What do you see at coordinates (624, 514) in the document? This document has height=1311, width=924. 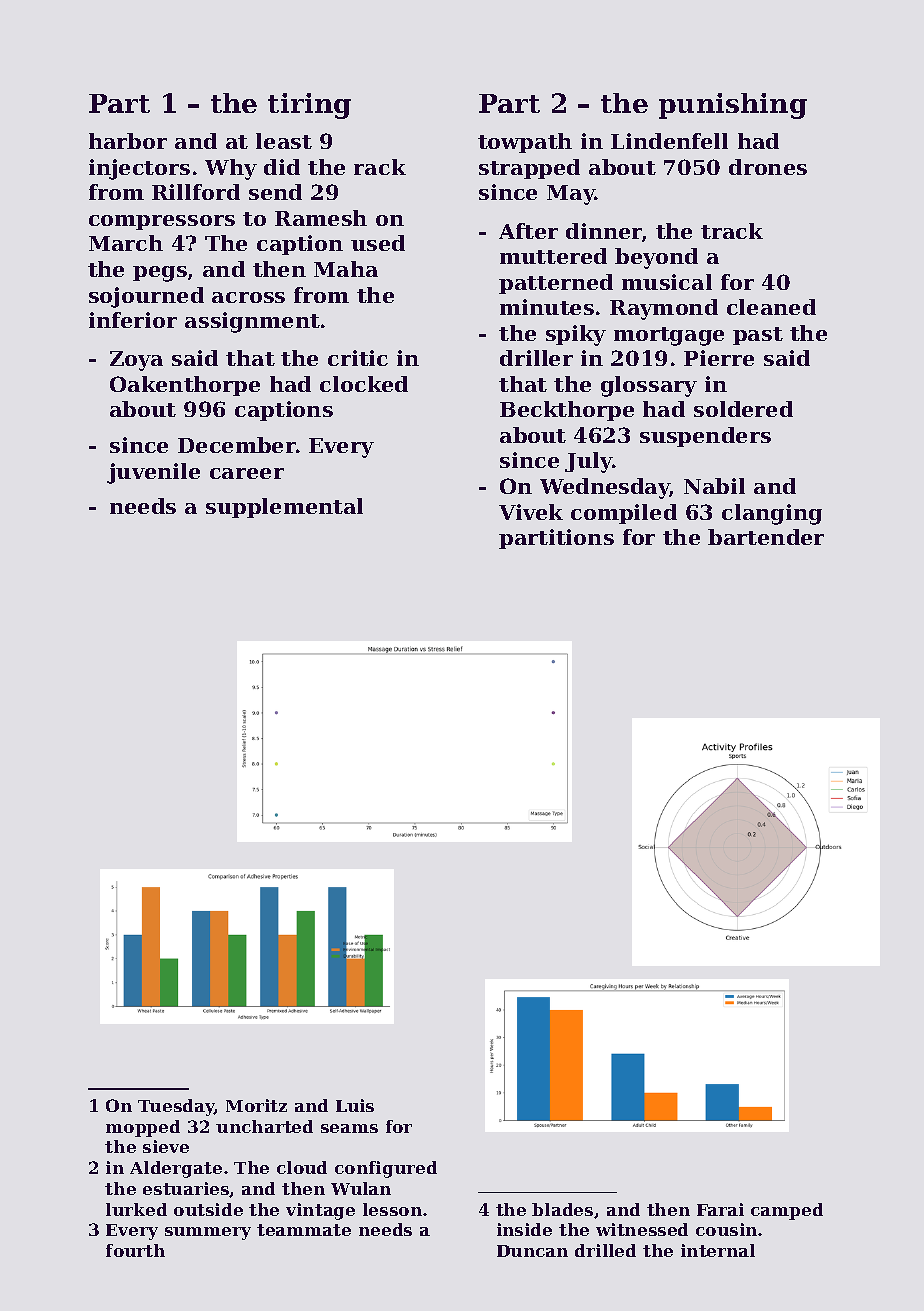 I see `compiled` at bounding box center [624, 514].
